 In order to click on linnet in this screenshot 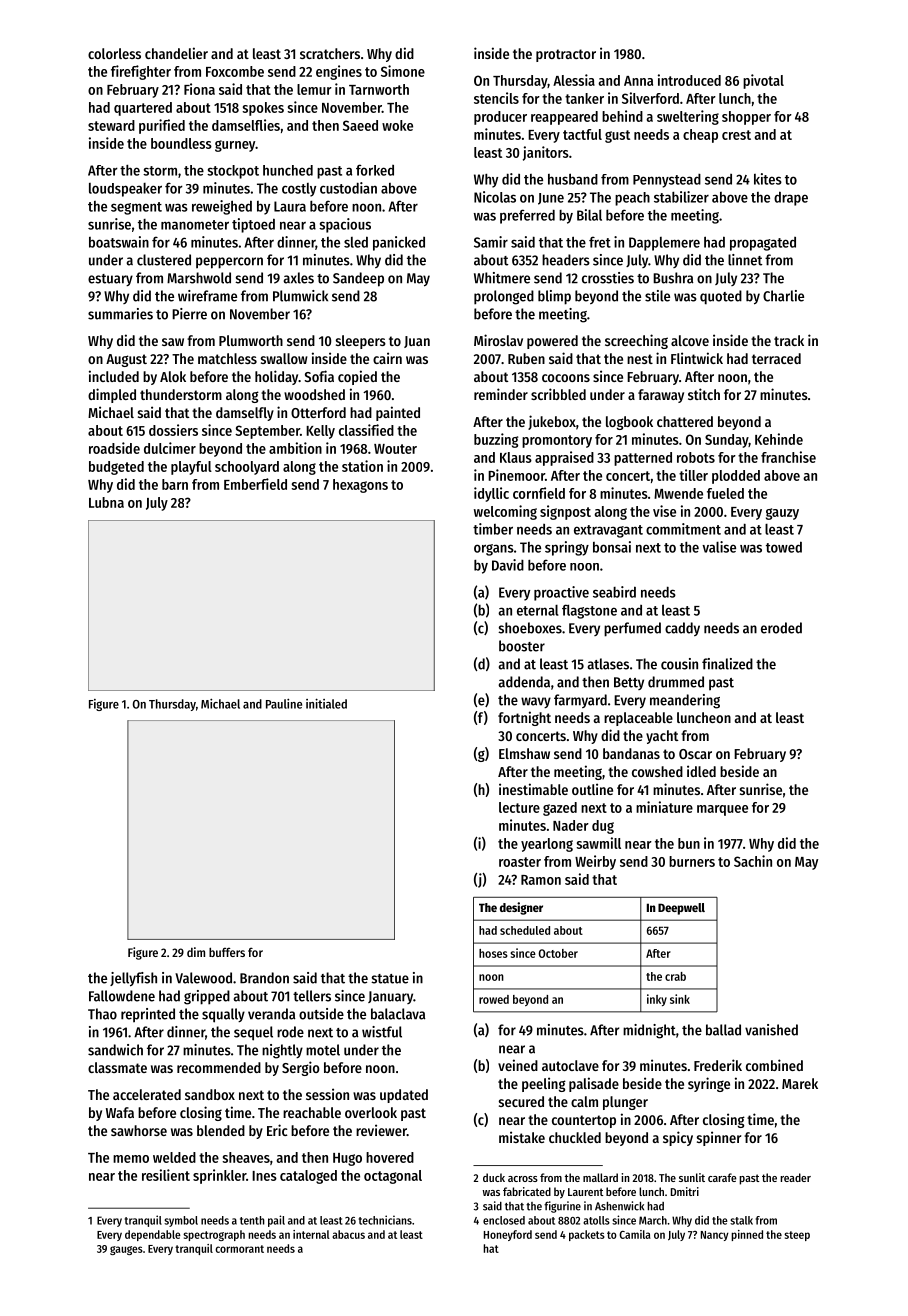, I will do `click(745, 260)`.
